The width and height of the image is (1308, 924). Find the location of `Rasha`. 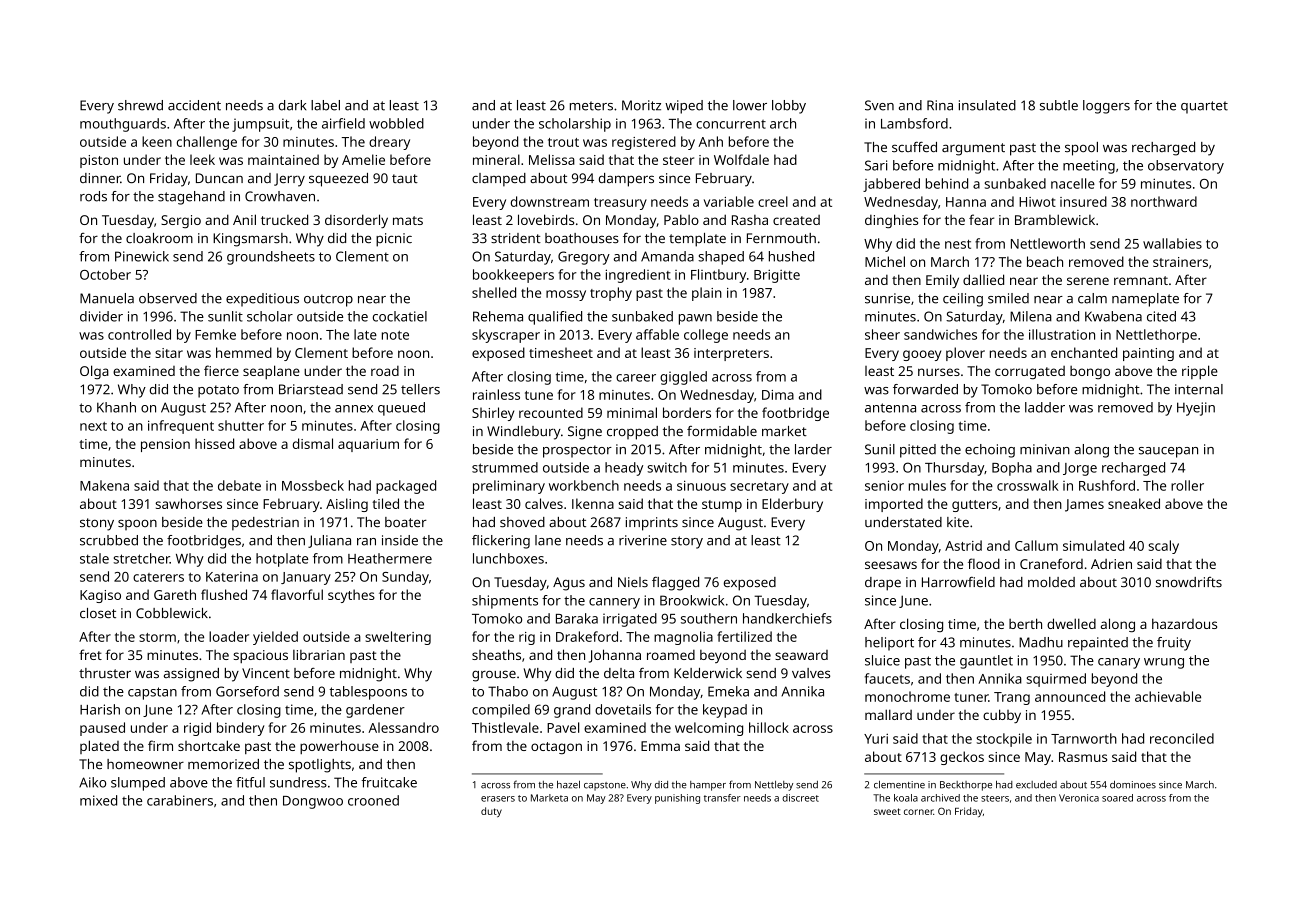

Rasha is located at coordinates (750, 220).
